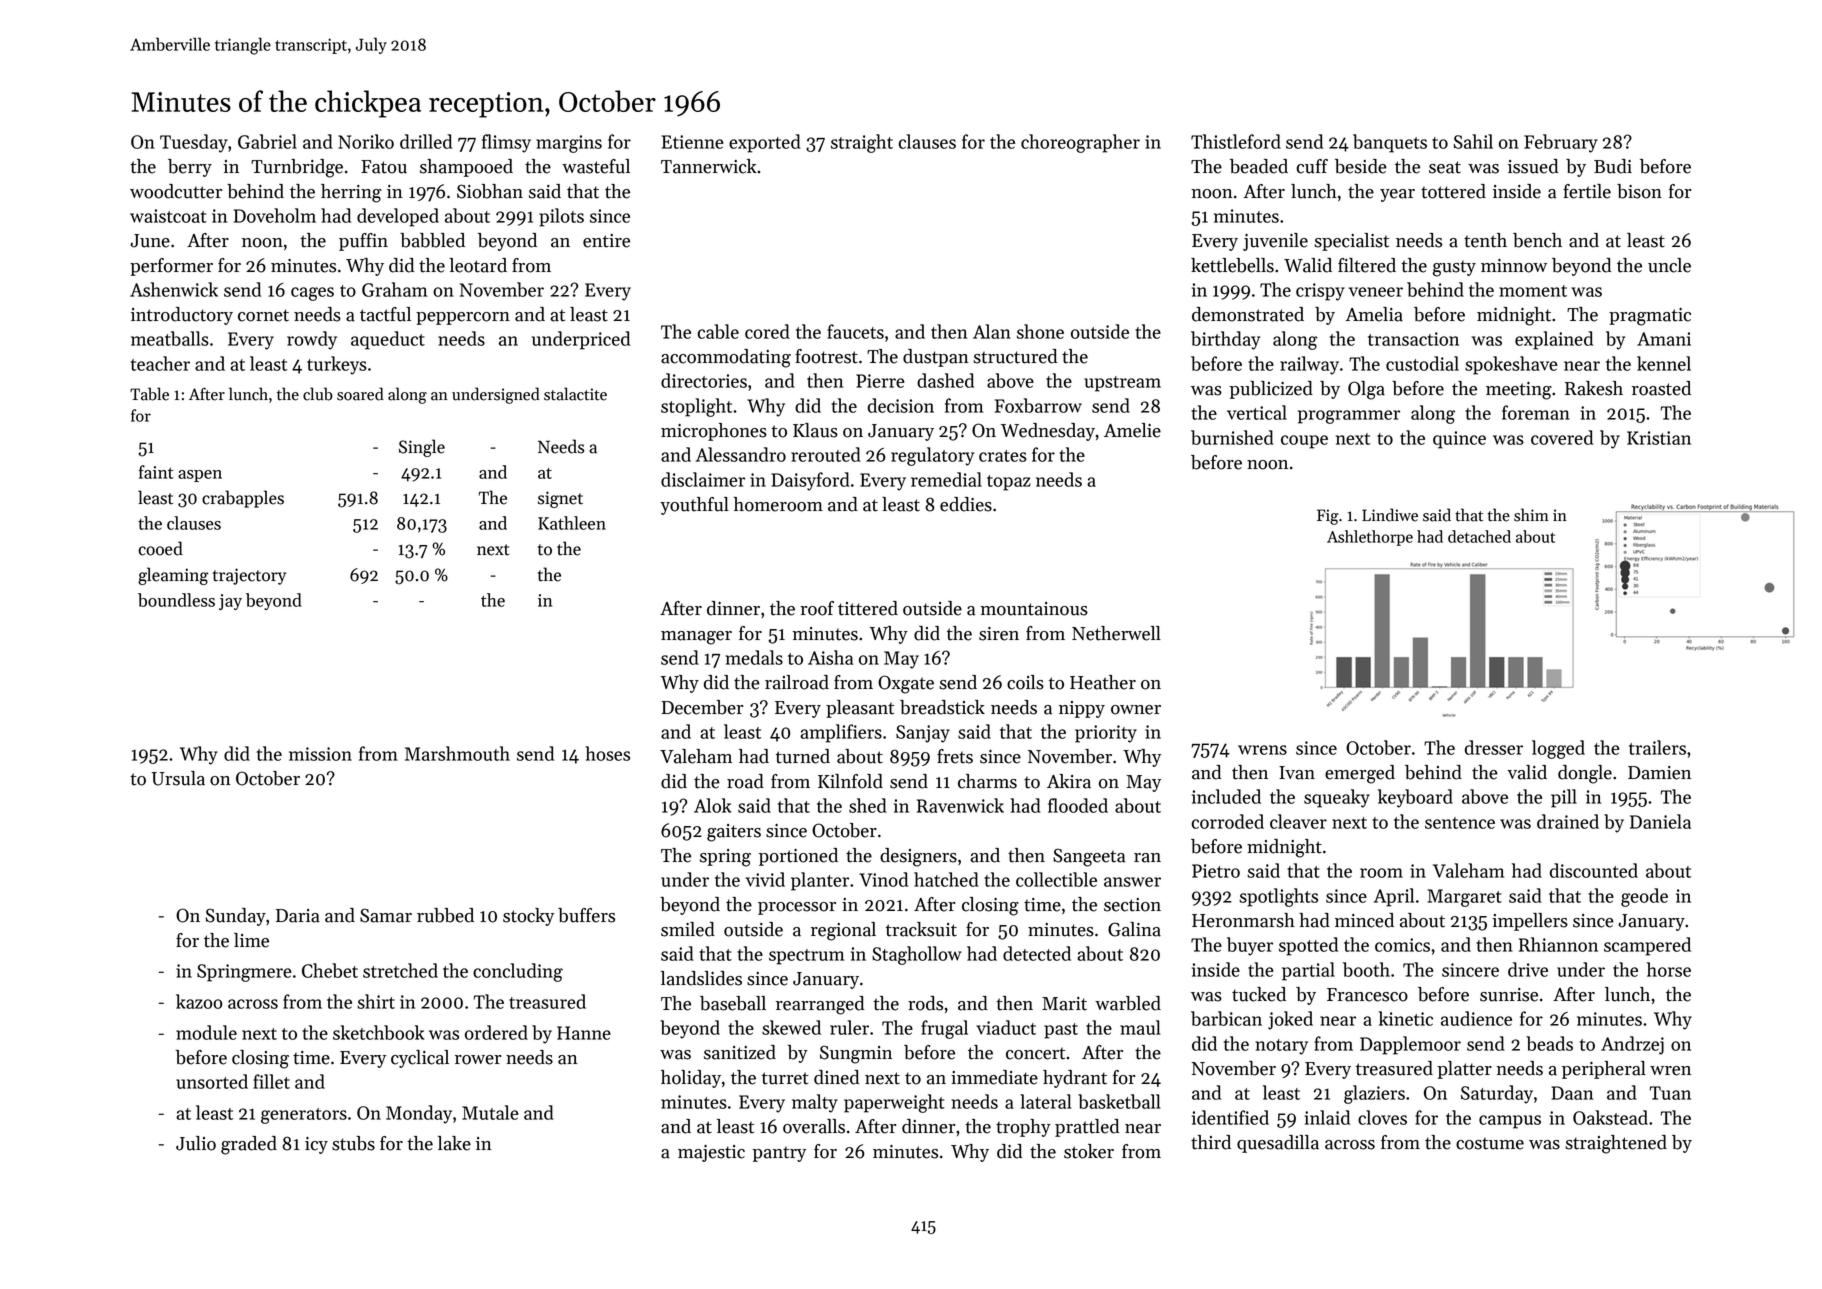 The image size is (1822, 1289). What do you see at coordinates (1490, 1143) in the screenshot?
I see `costume` at bounding box center [1490, 1143].
